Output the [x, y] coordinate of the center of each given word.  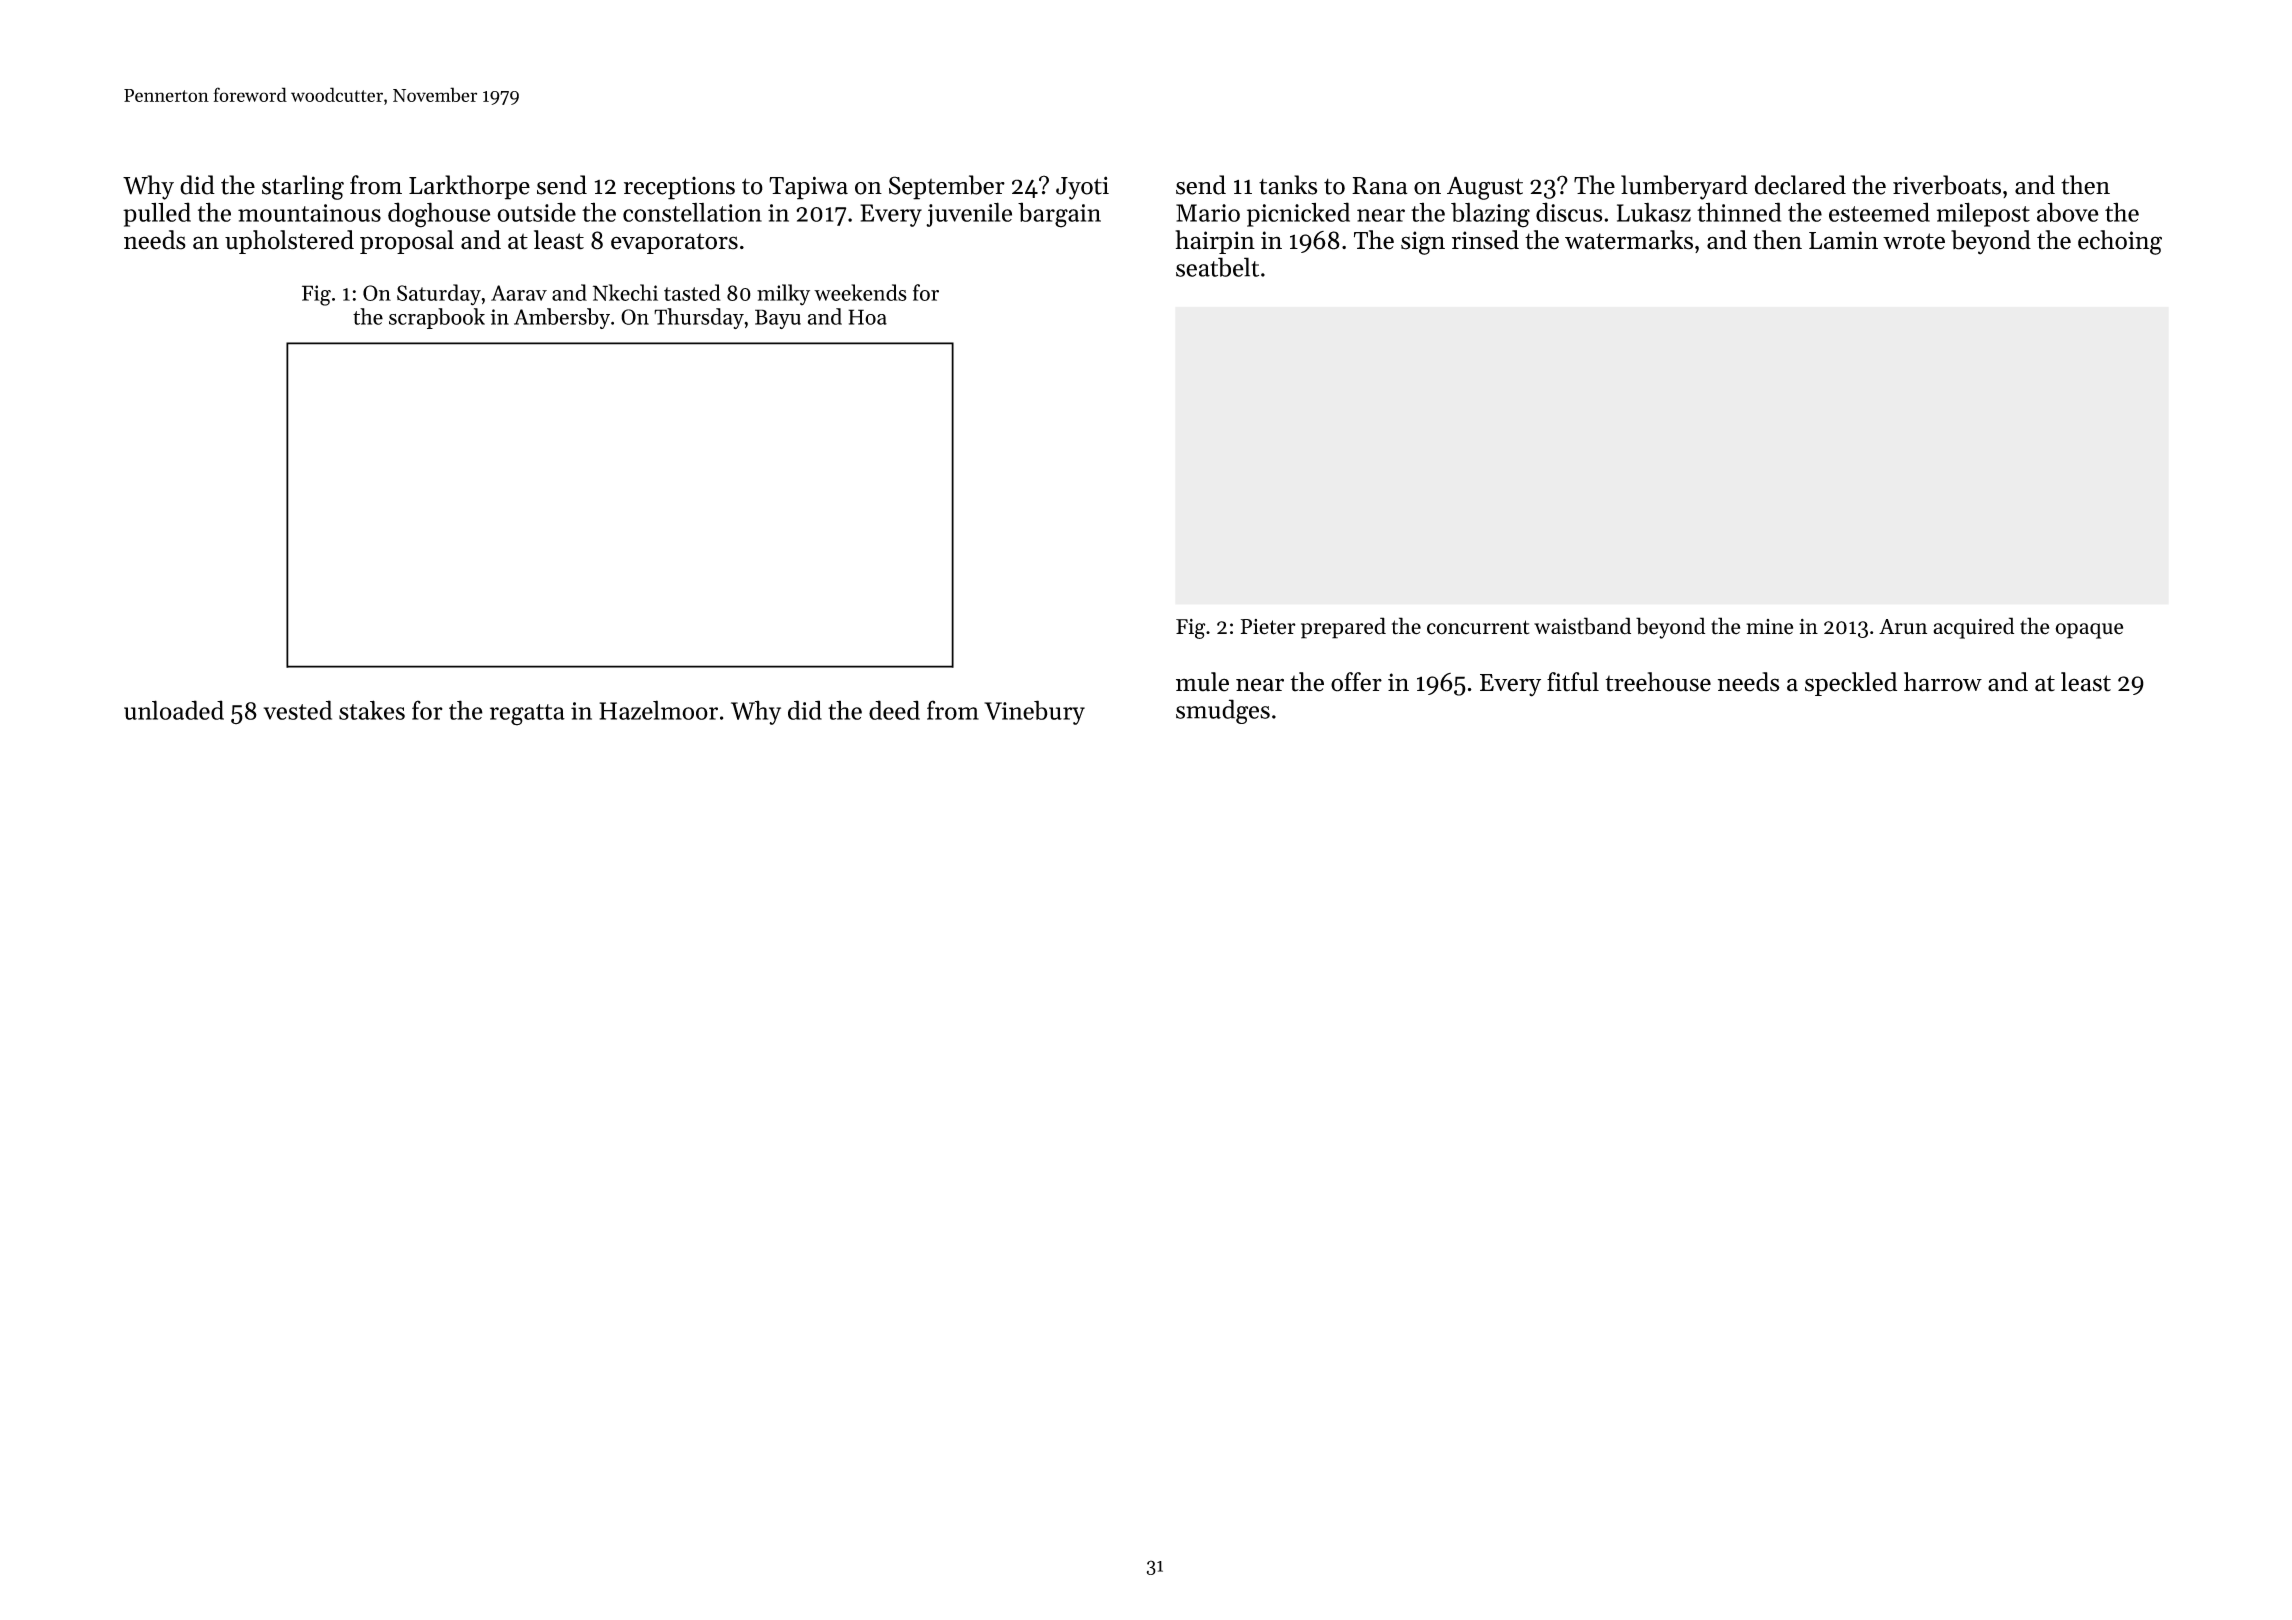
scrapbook [437, 318]
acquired [1973, 628]
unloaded [174, 710]
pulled [157, 214]
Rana [1380, 186]
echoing [2120, 242]
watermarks [1629, 240]
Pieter [1268, 627]
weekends [860, 292]
